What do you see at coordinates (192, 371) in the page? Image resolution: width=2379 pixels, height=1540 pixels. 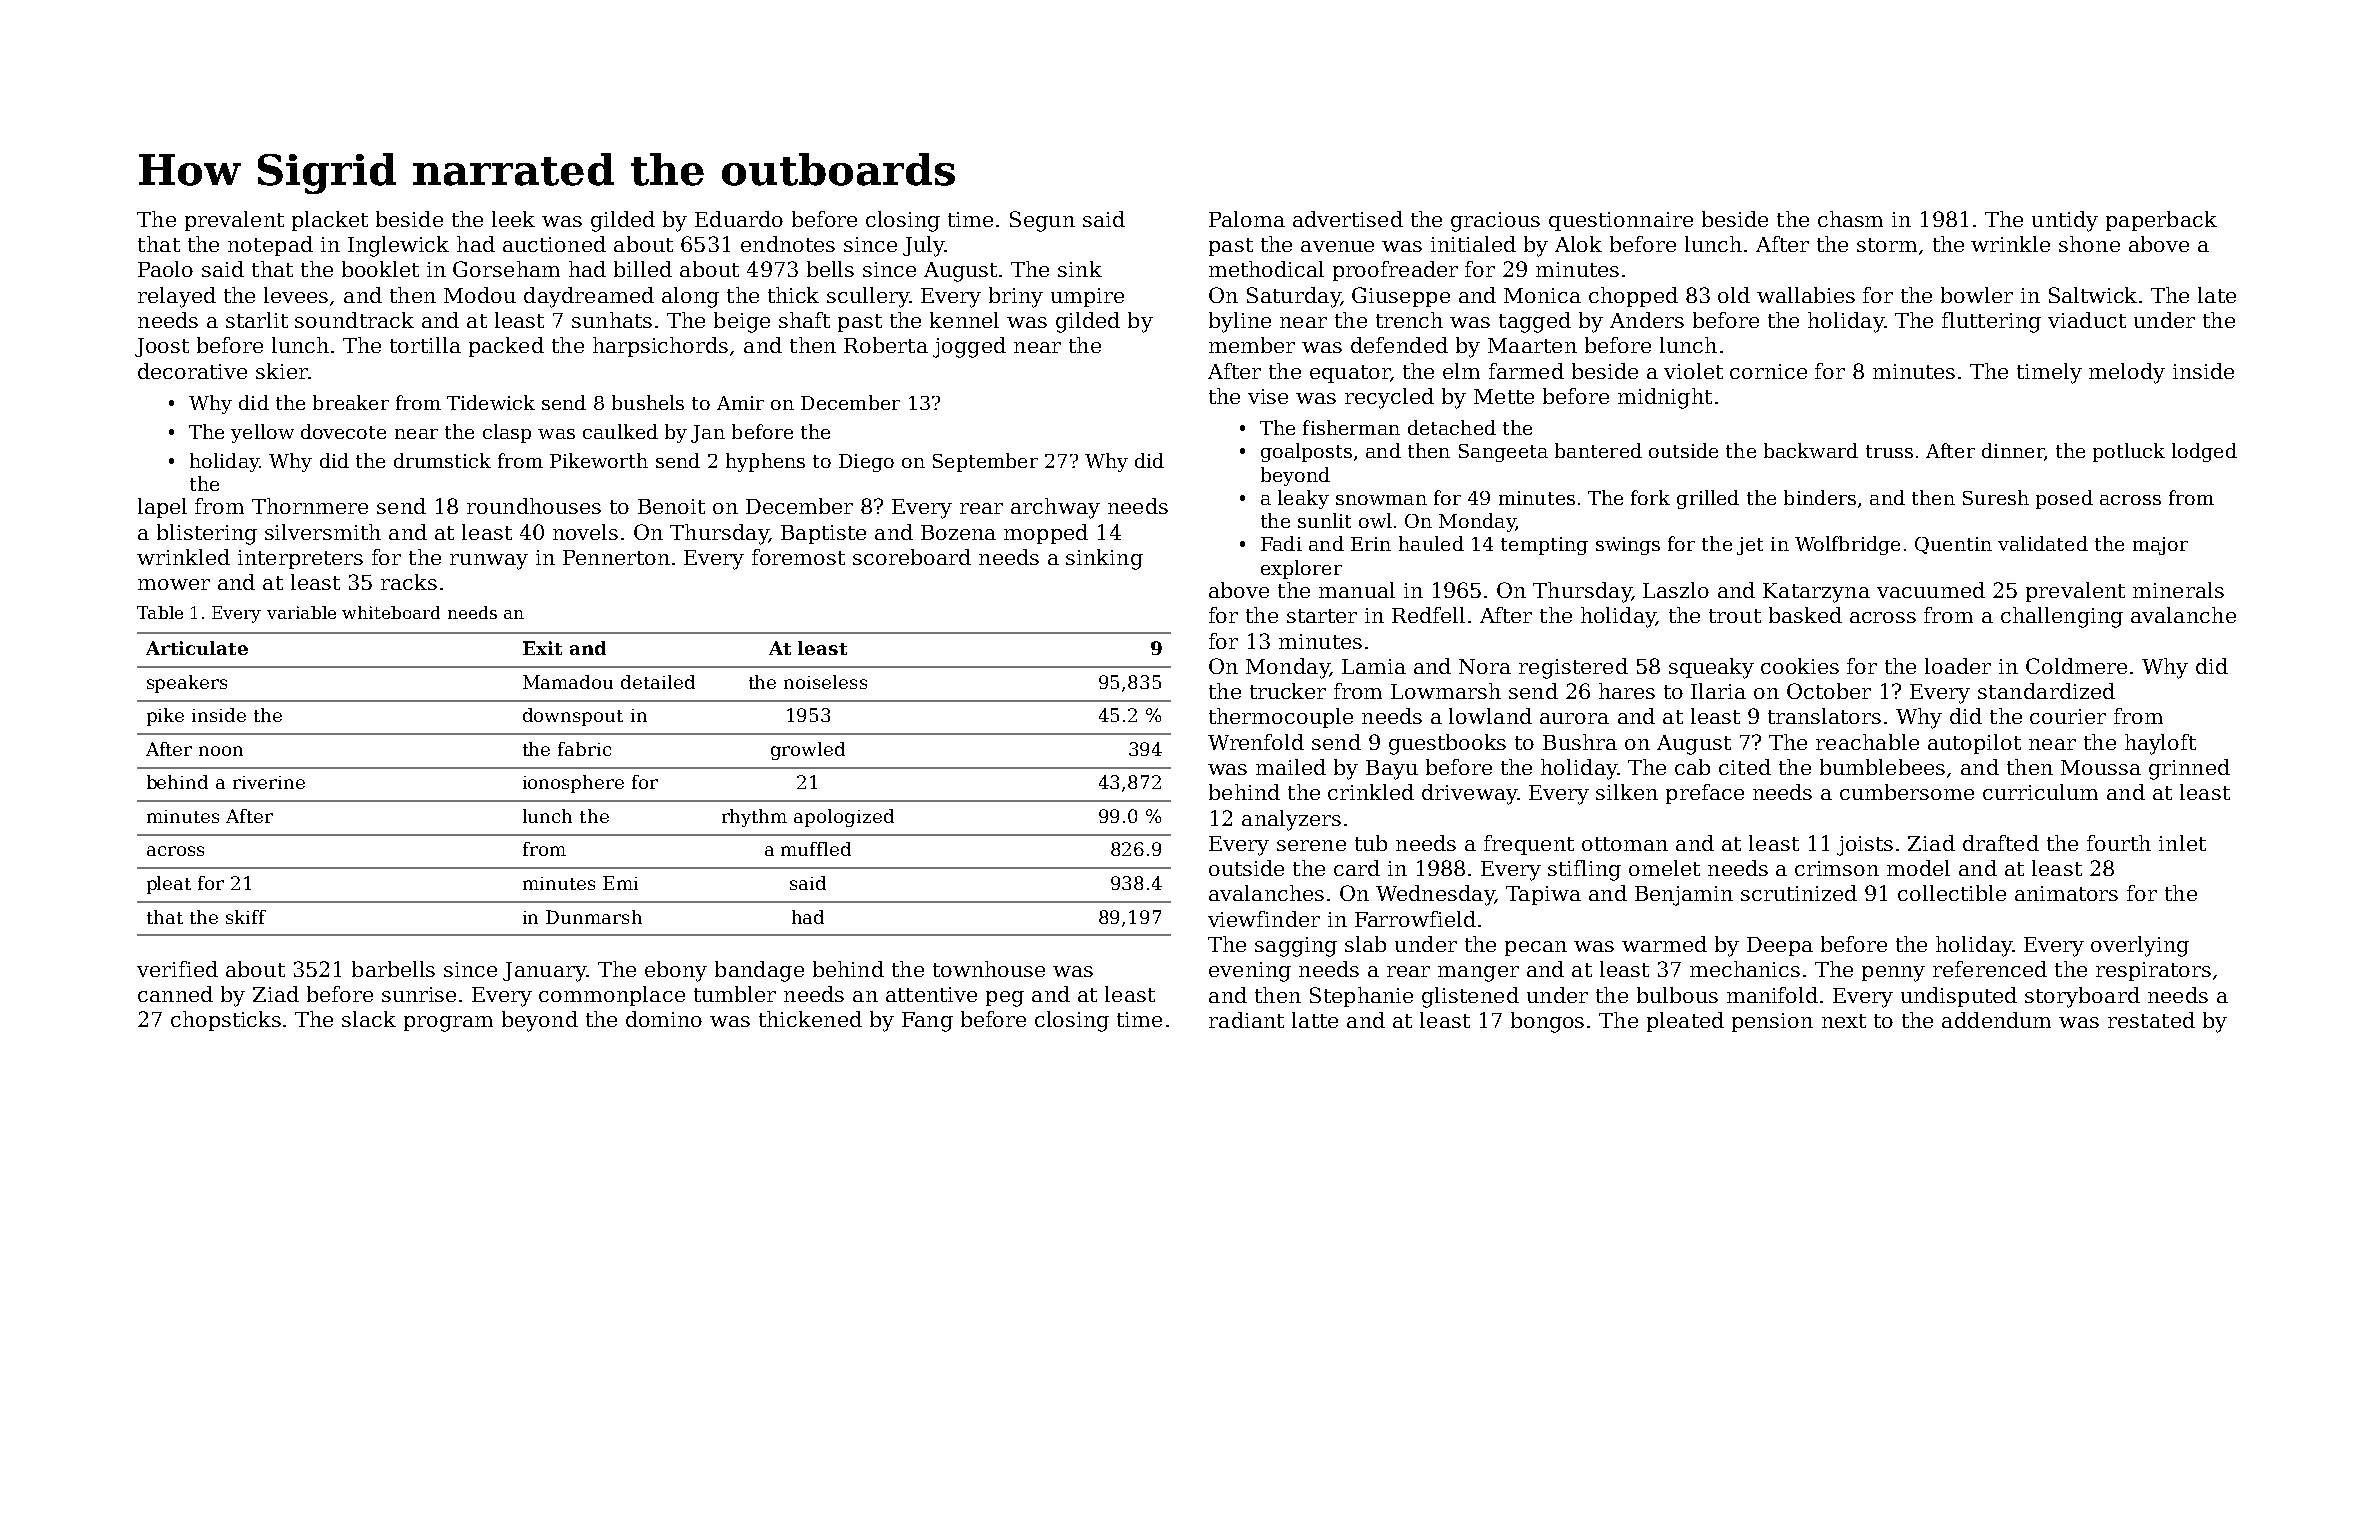 I see `decorative` at bounding box center [192, 371].
